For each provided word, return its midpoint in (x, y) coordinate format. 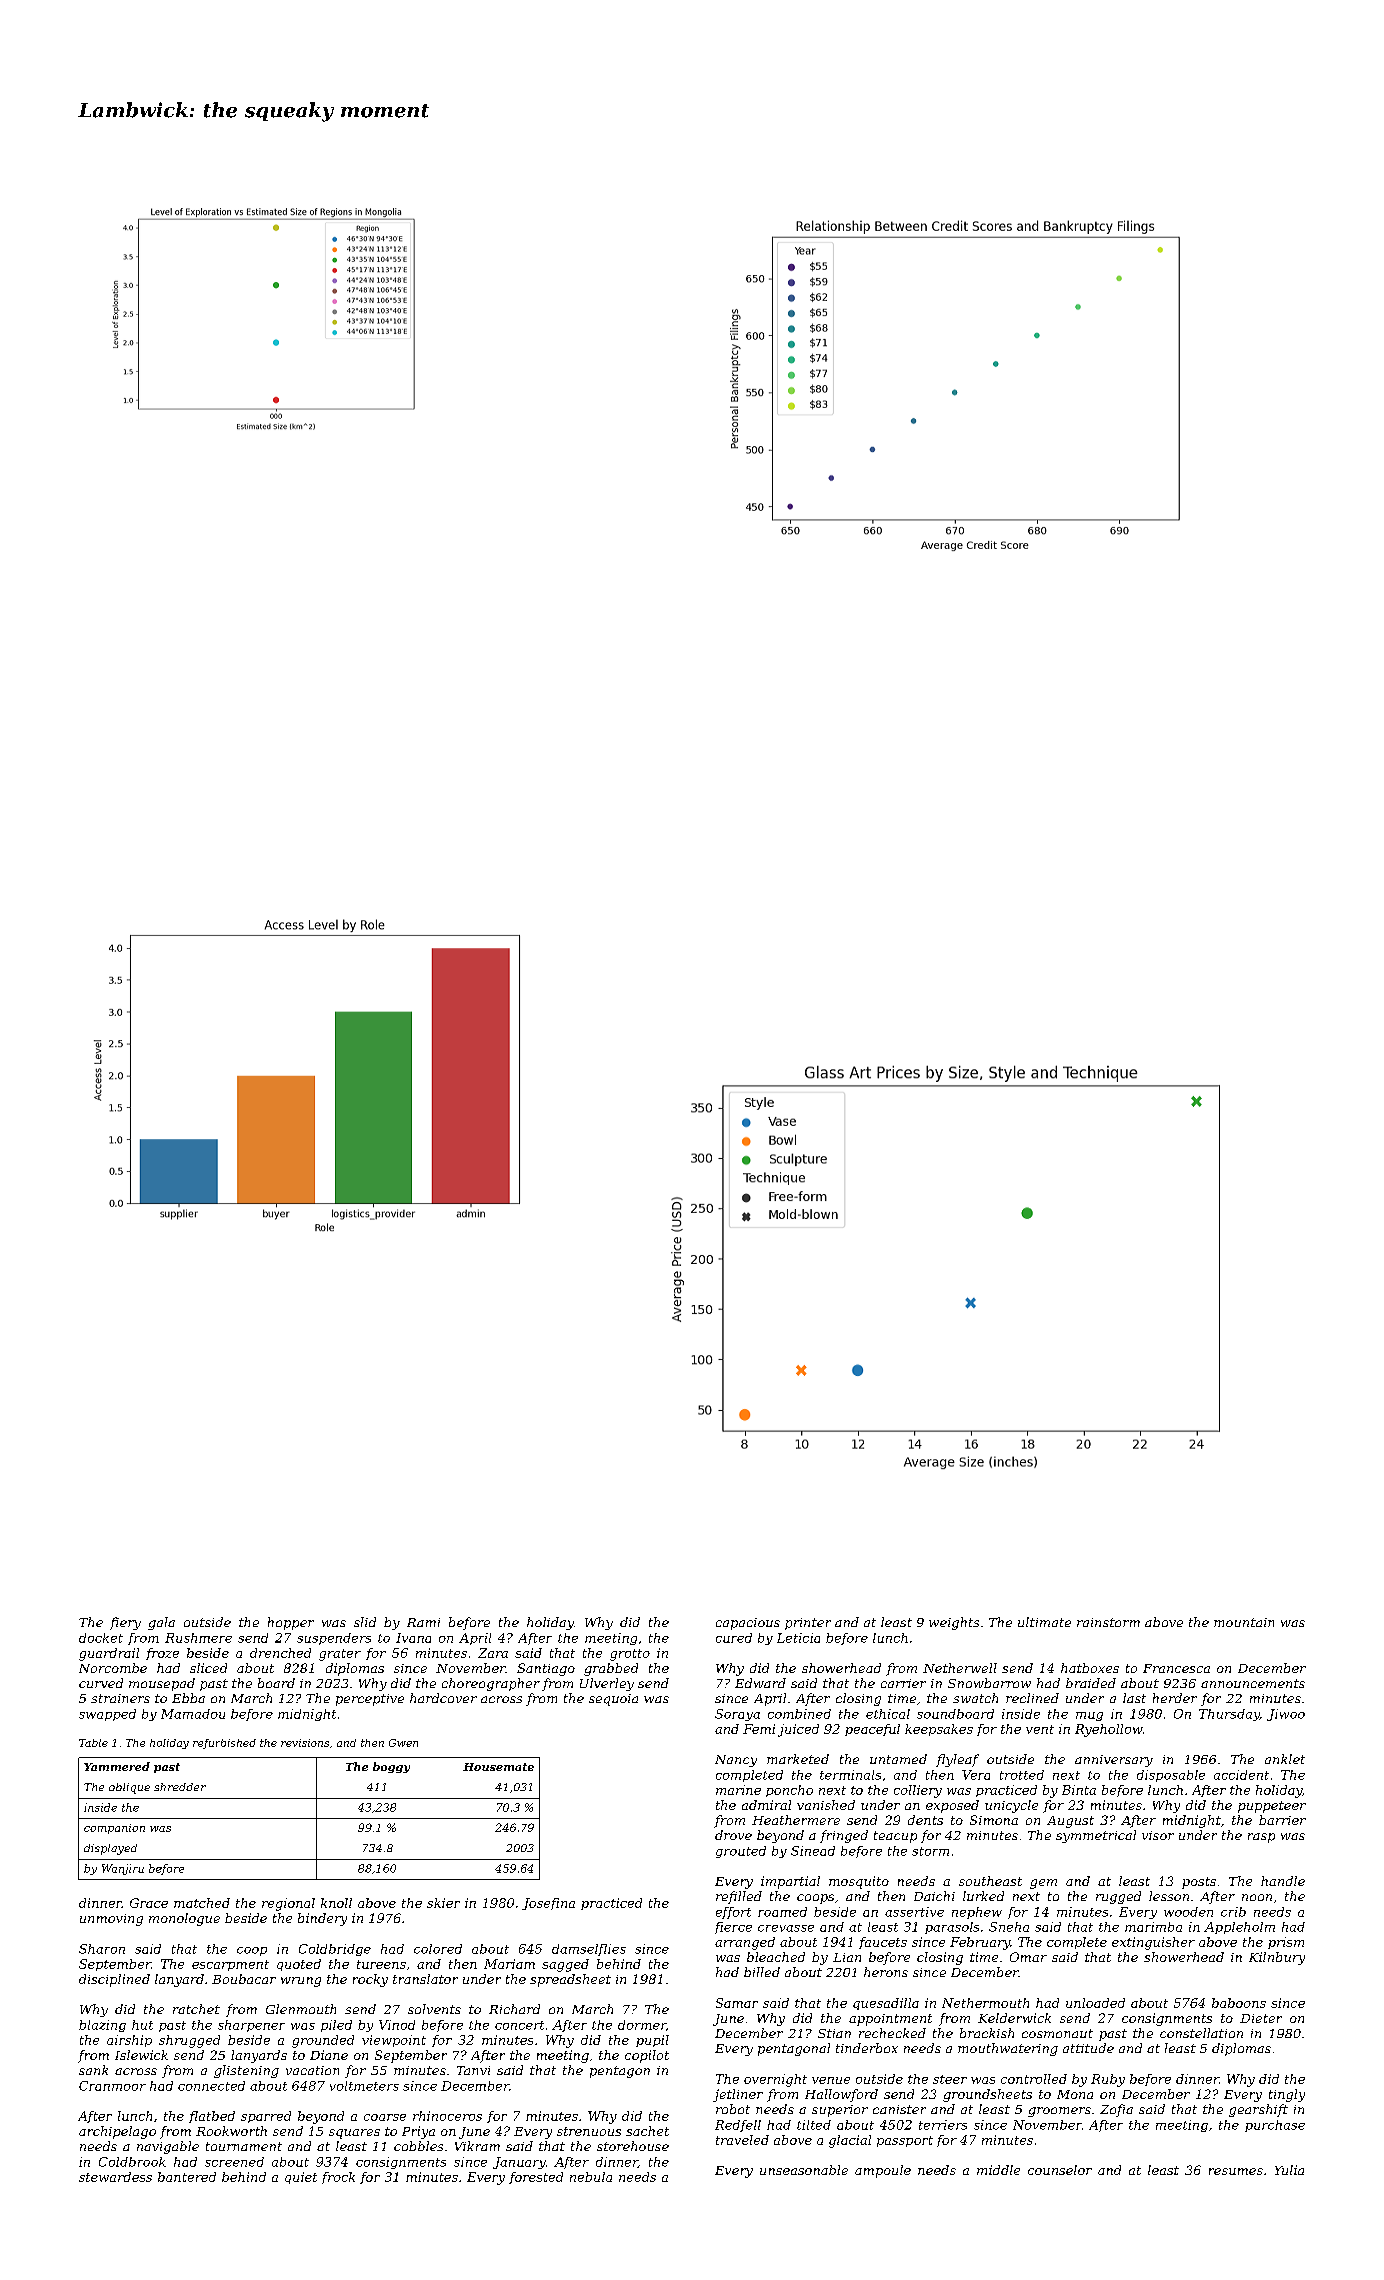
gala (161, 1623)
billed (762, 1972)
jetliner (738, 2095)
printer (808, 1624)
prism (1286, 1943)
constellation (1201, 2033)
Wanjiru (123, 1869)
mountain (1244, 1622)
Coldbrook (132, 2162)
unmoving (111, 1920)
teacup (895, 1837)
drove (733, 1835)
